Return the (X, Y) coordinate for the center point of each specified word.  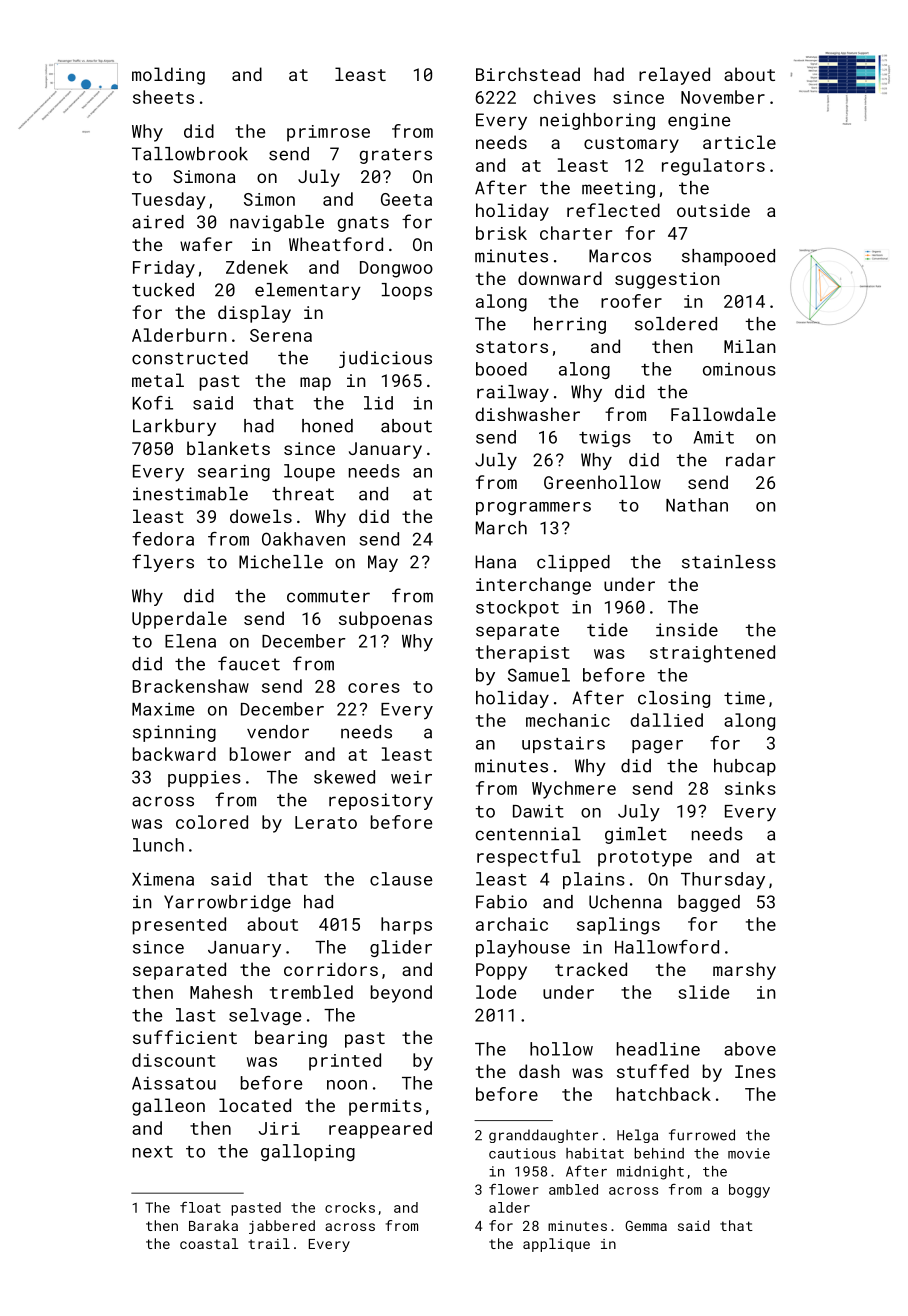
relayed (674, 76)
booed (501, 369)
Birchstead (528, 74)
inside (687, 630)
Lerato (326, 822)
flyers (163, 563)
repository (381, 801)
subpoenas (385, 620)
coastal (209, 1243)
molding (168, 76)
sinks (750, 788)
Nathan (697, 505)
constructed (190, 358)
